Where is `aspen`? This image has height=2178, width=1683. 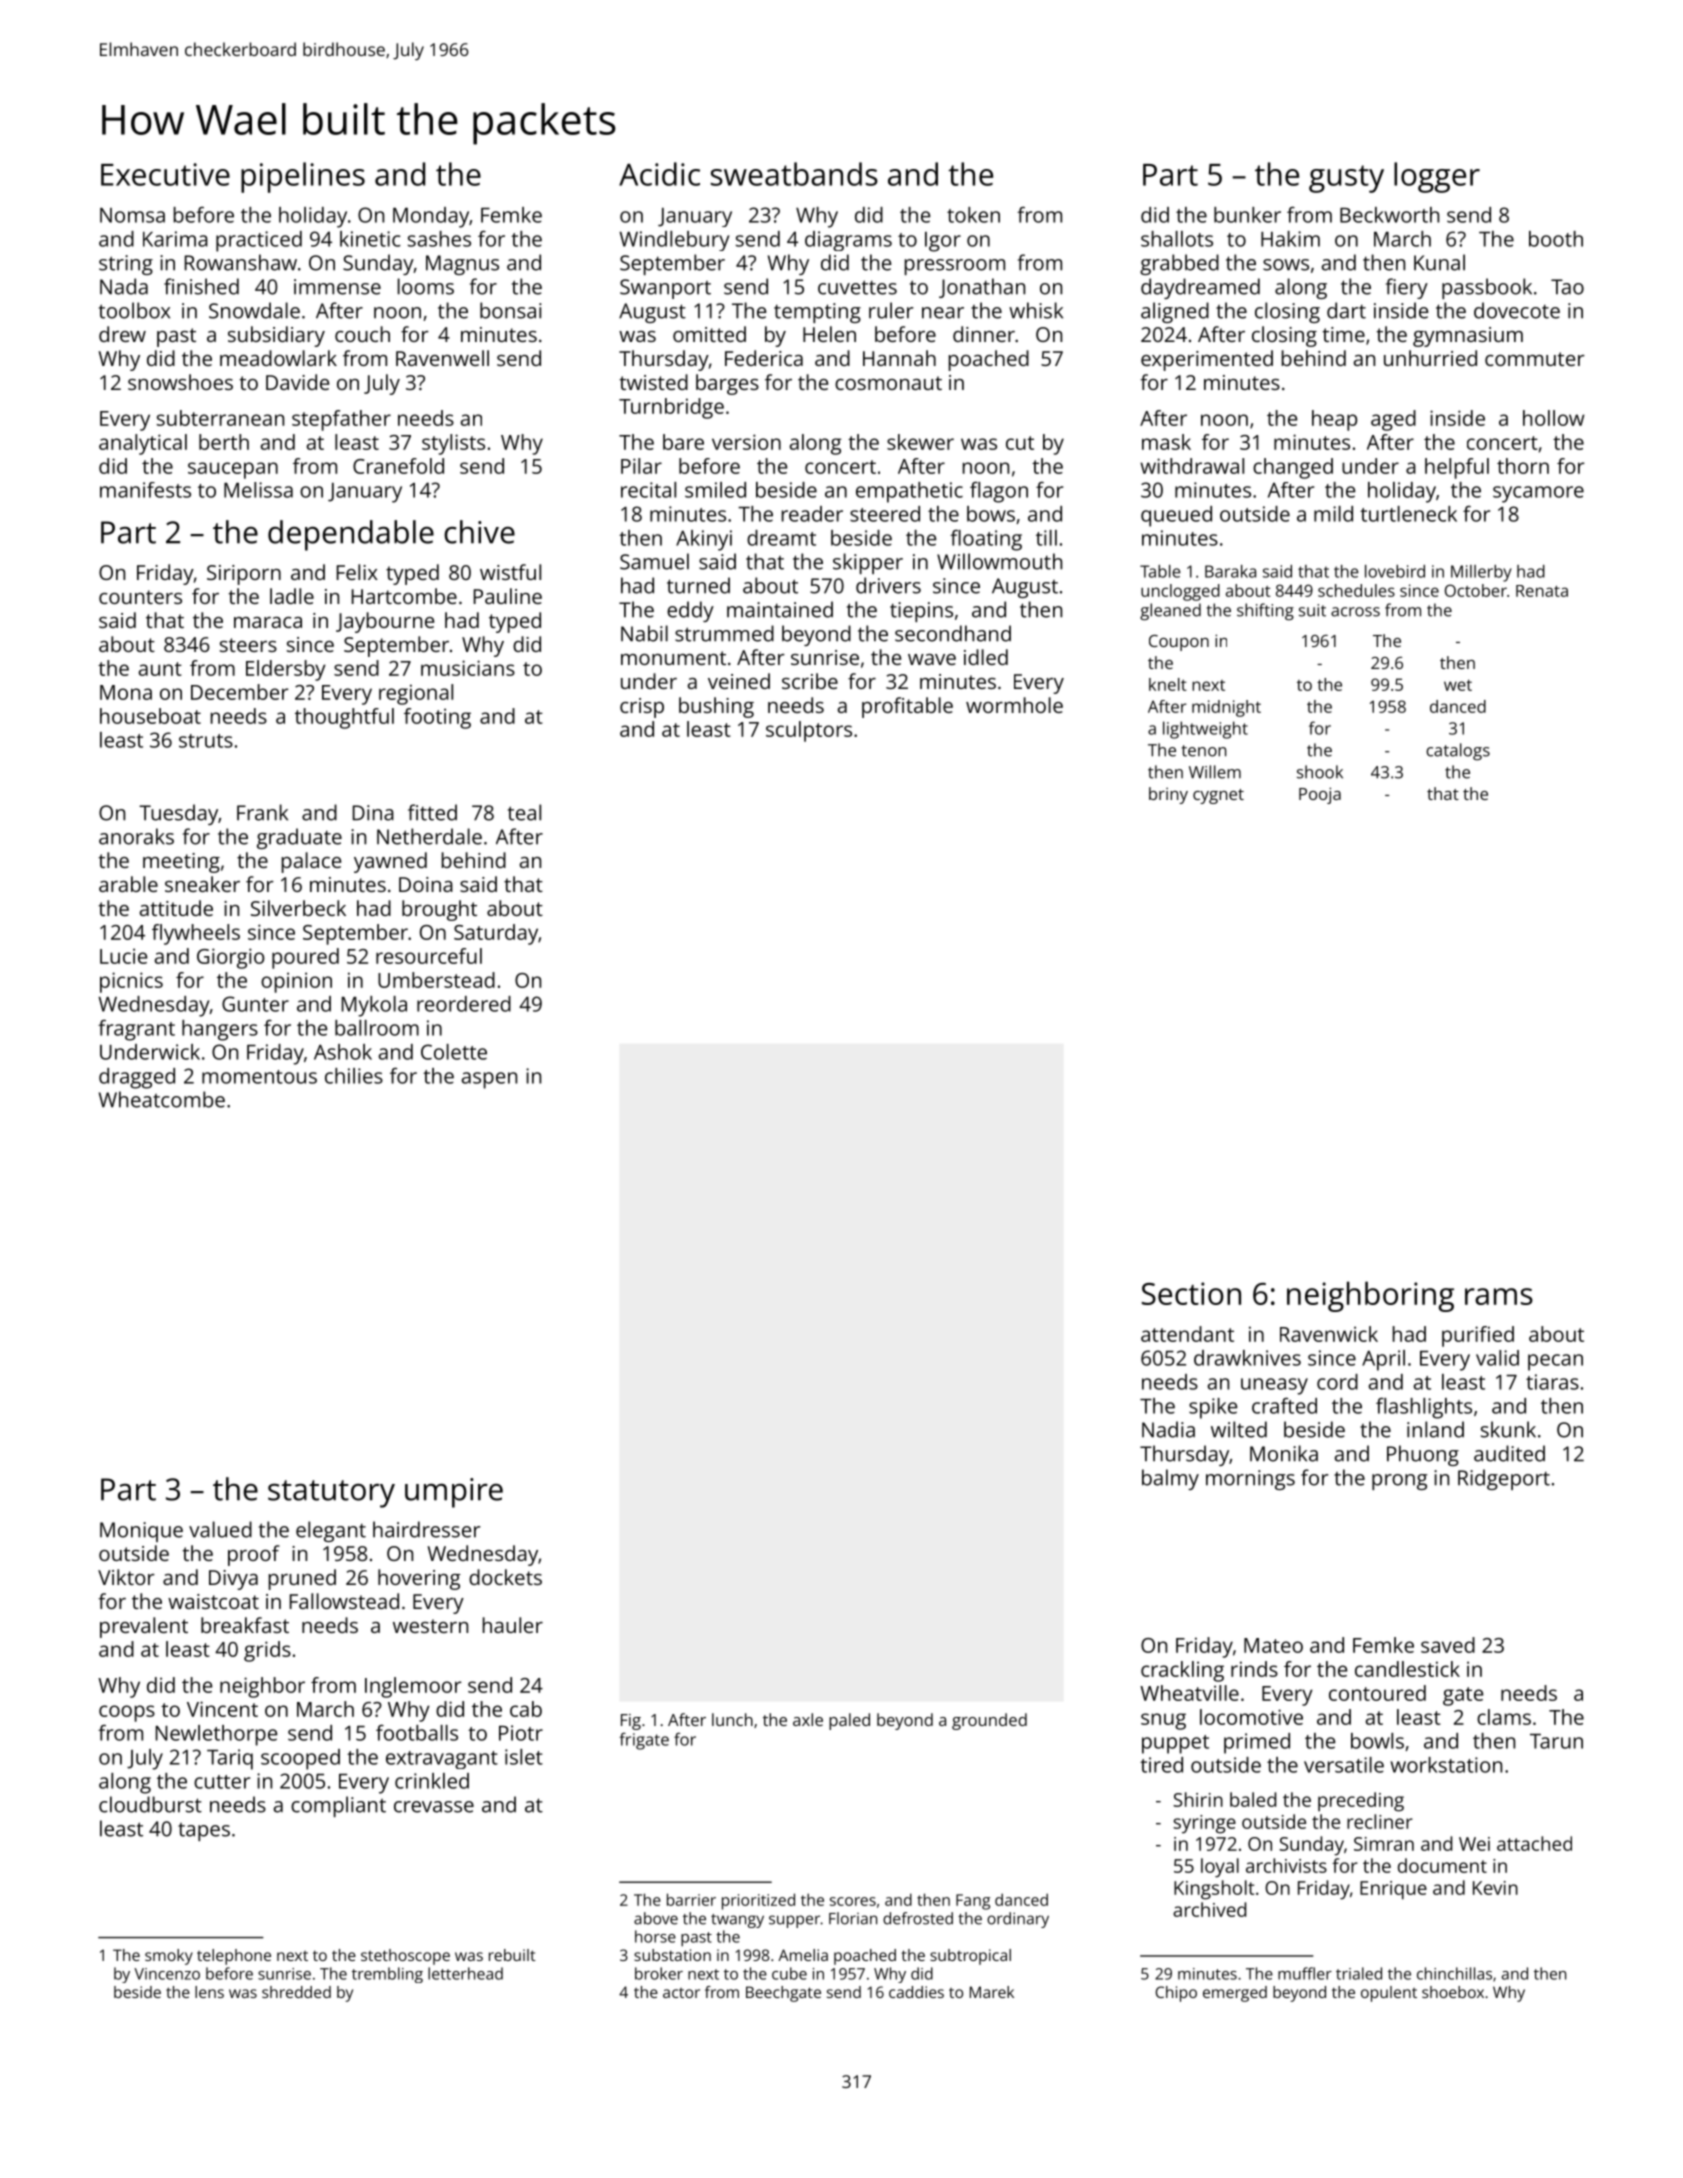
aspen is located at coordinates (489, 1080).
